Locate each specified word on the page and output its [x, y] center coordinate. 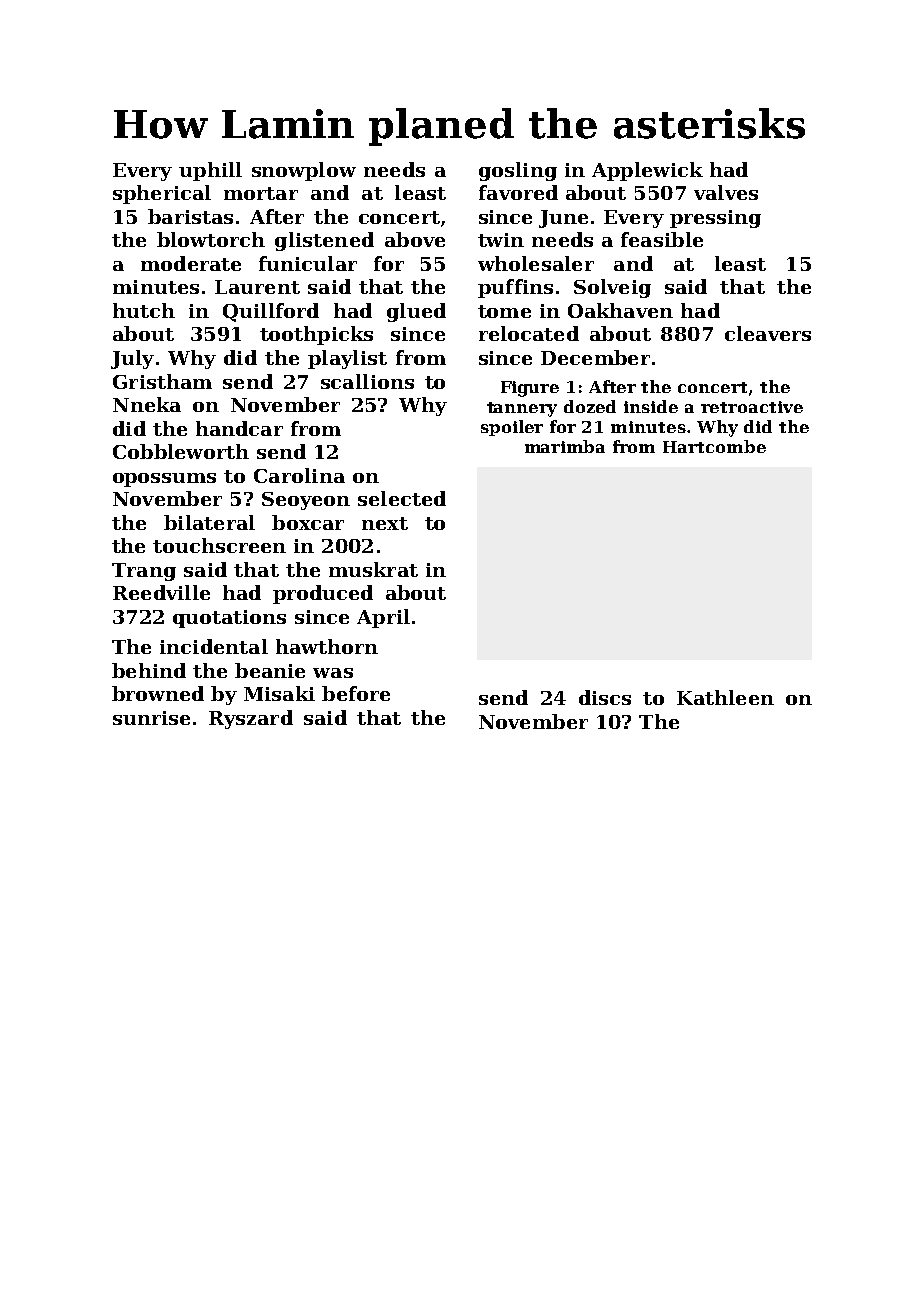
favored [518, 192]
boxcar [308, 522]
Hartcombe [714, 446]
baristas [190, 216]
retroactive [752, 407]
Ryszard [251, 719]
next [385, 523]
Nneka [147, 404]
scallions [367, 381]
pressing [715, 219]
